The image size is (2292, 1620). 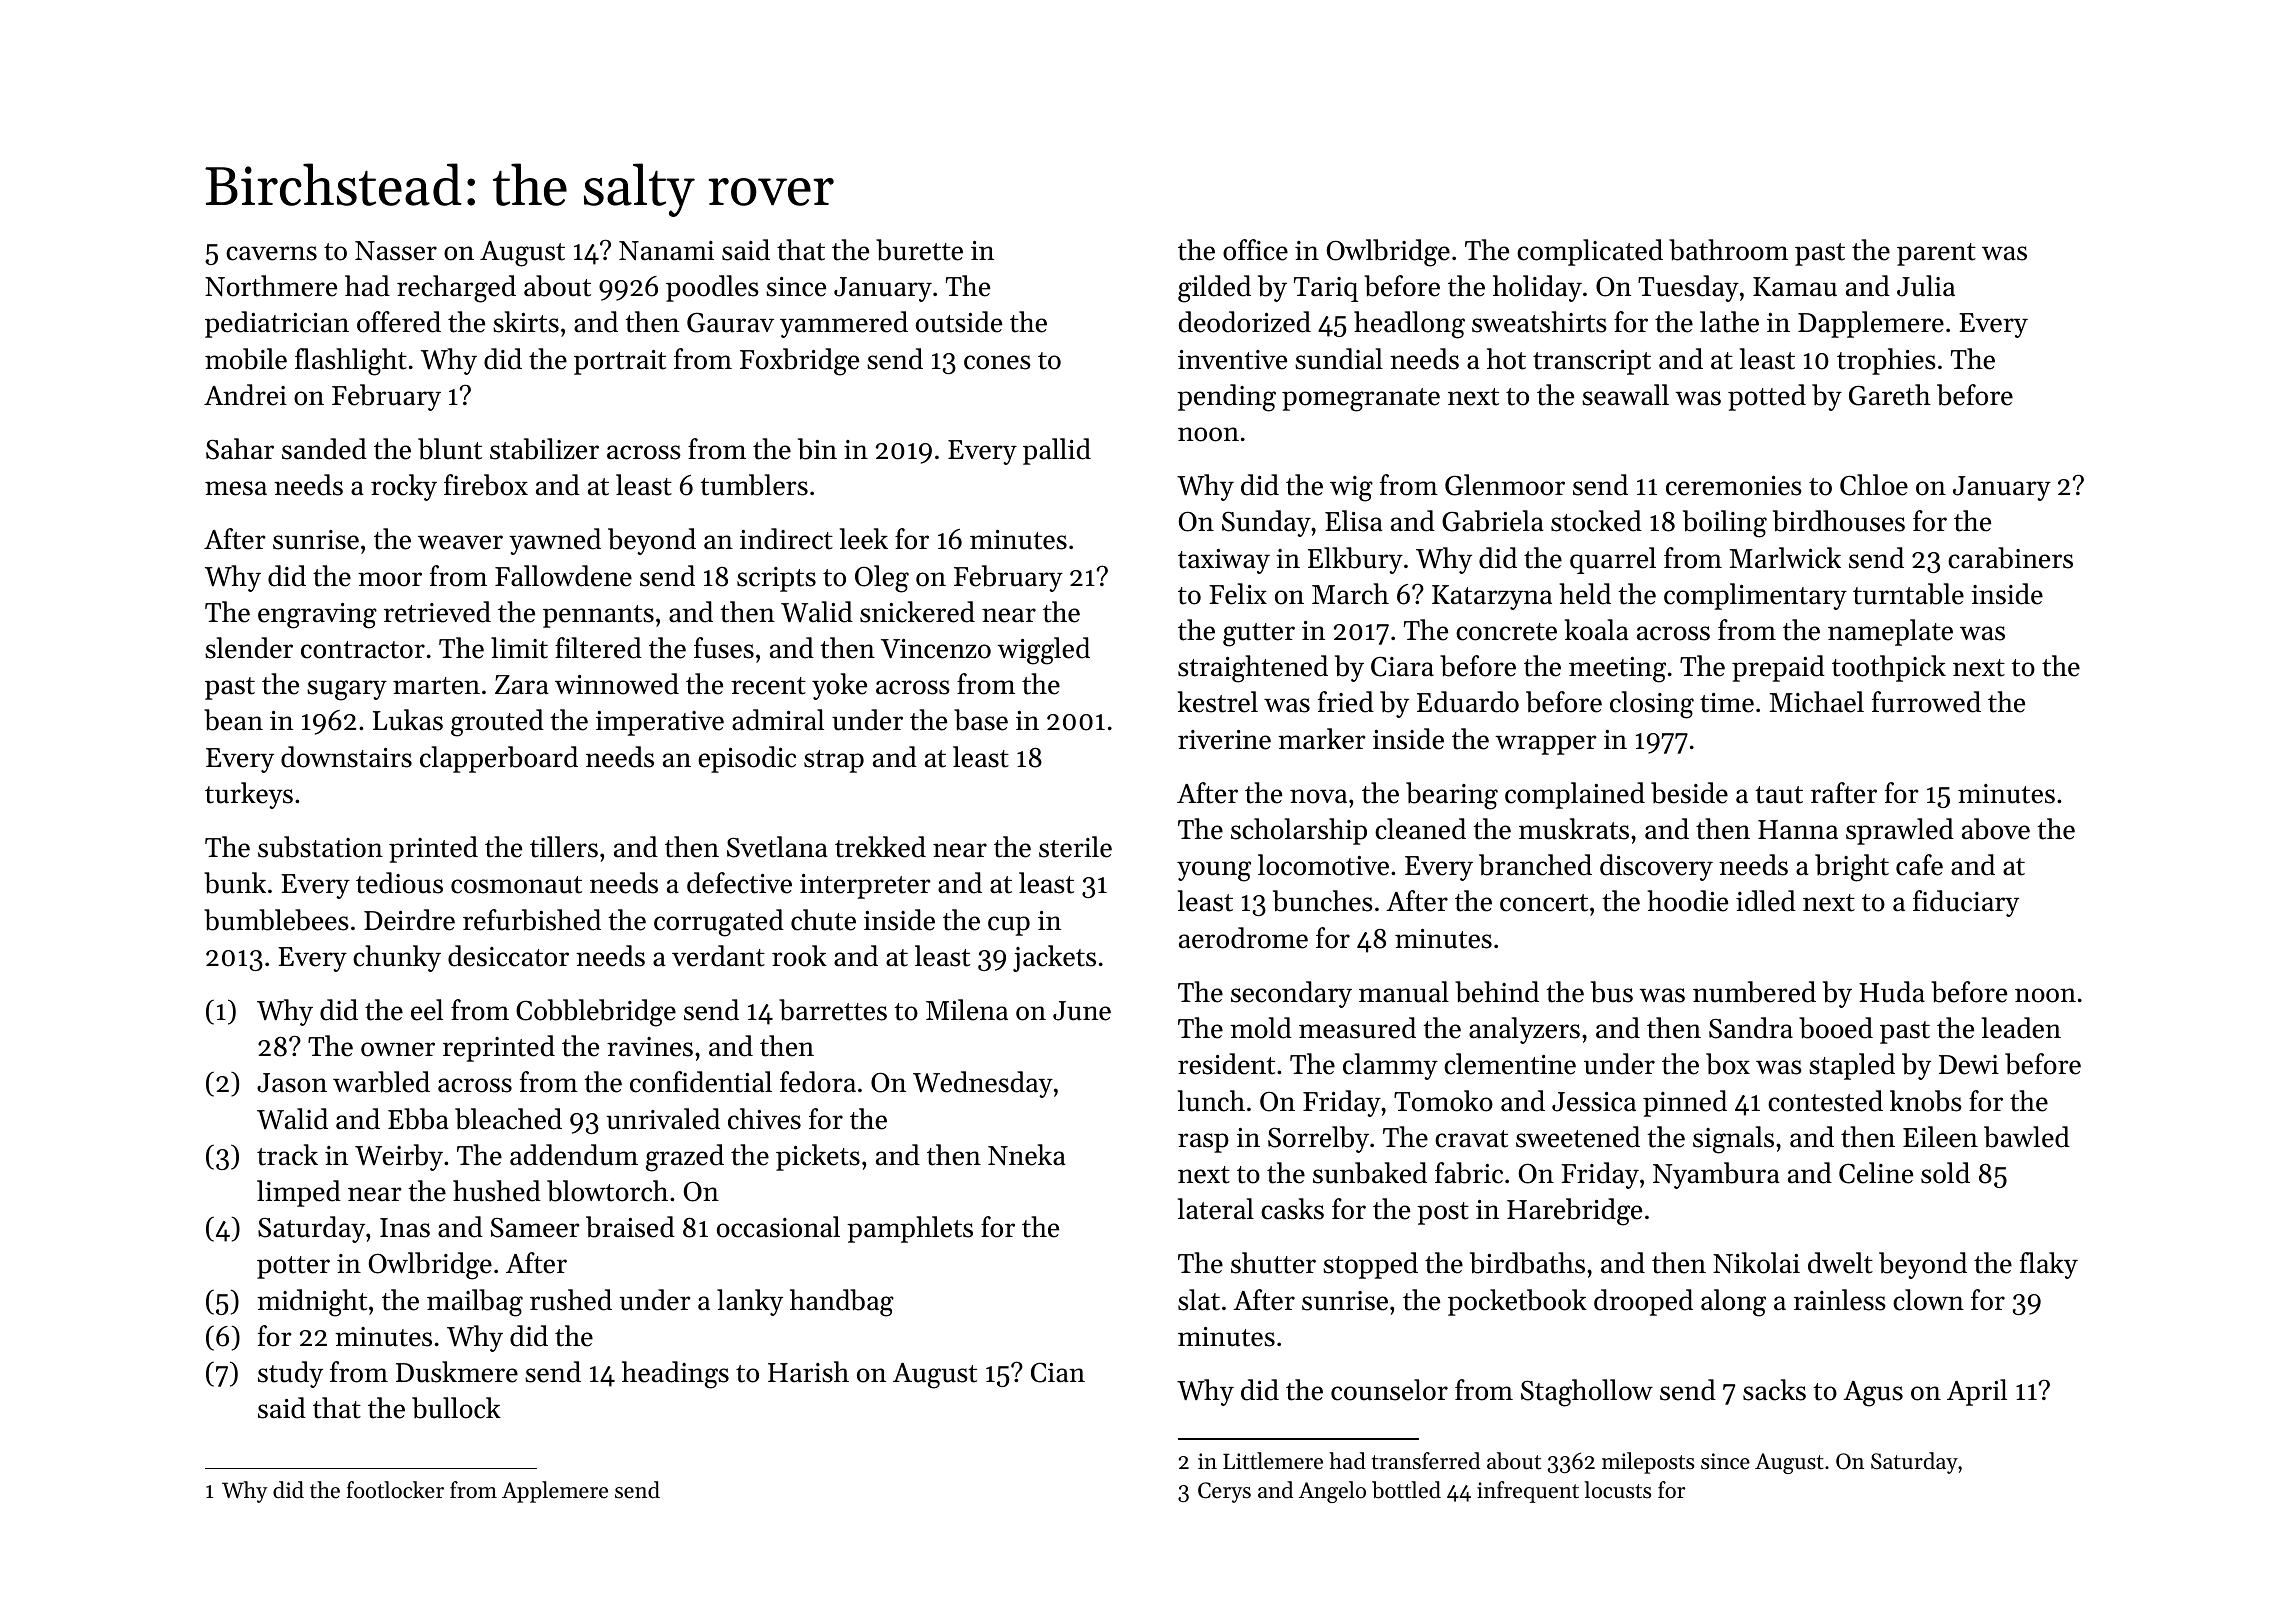 What do you see at coordinates (919, 250) in the screenshot?
I see `burette` at bounding box center [919, 250].
